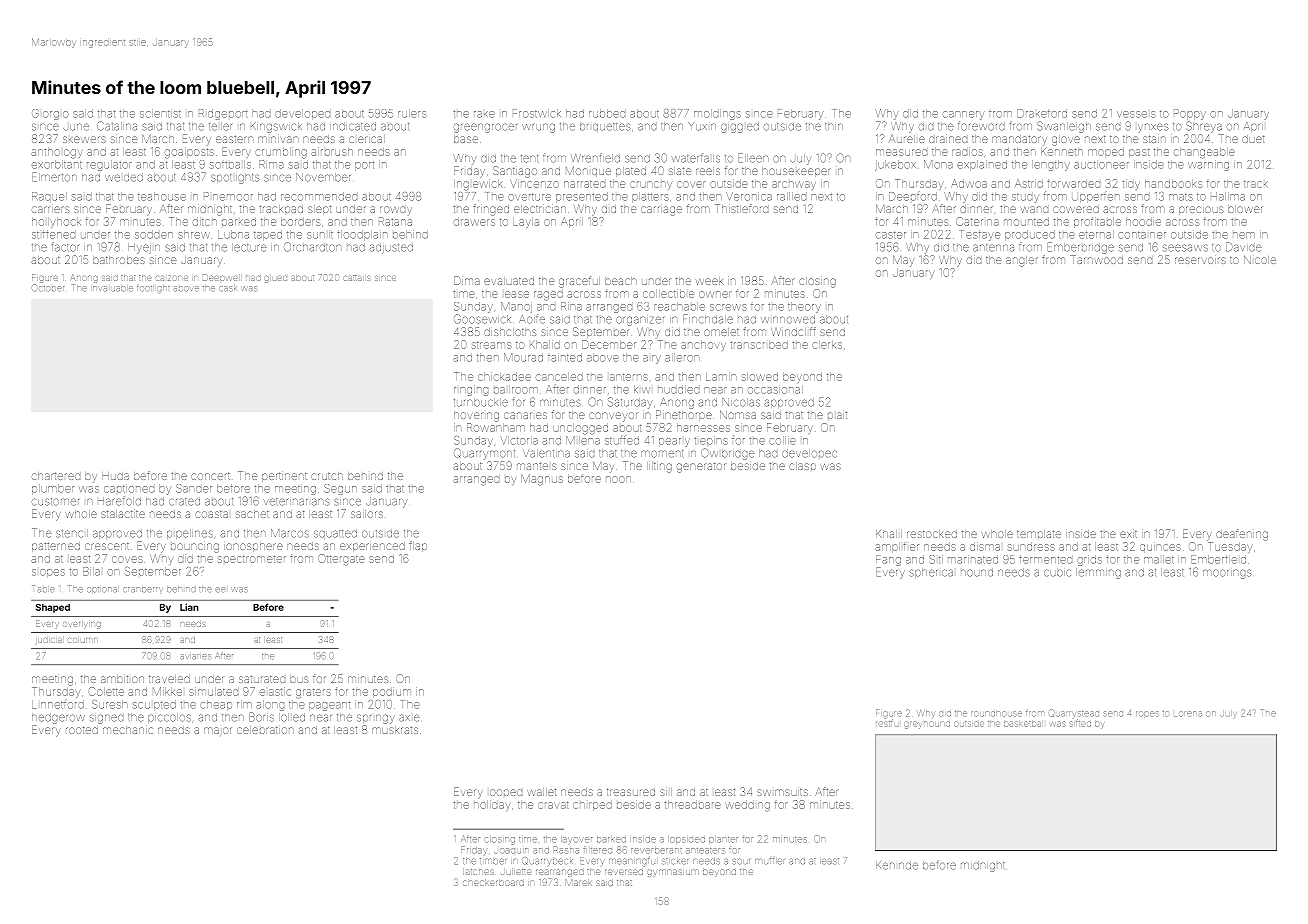  I want to click on Giorgio, so click(50, 114).
